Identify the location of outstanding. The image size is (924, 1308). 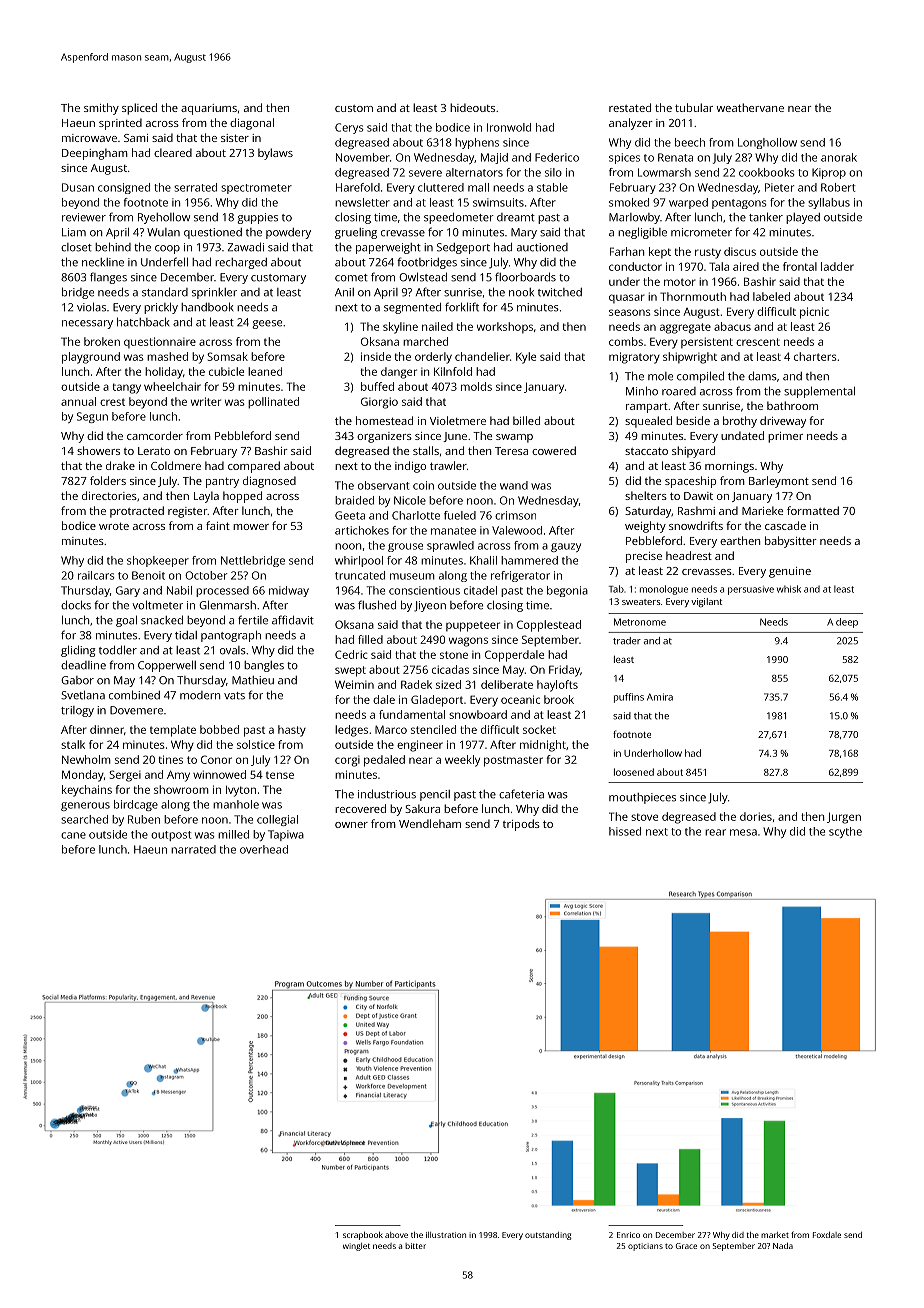
(548, 1236).
